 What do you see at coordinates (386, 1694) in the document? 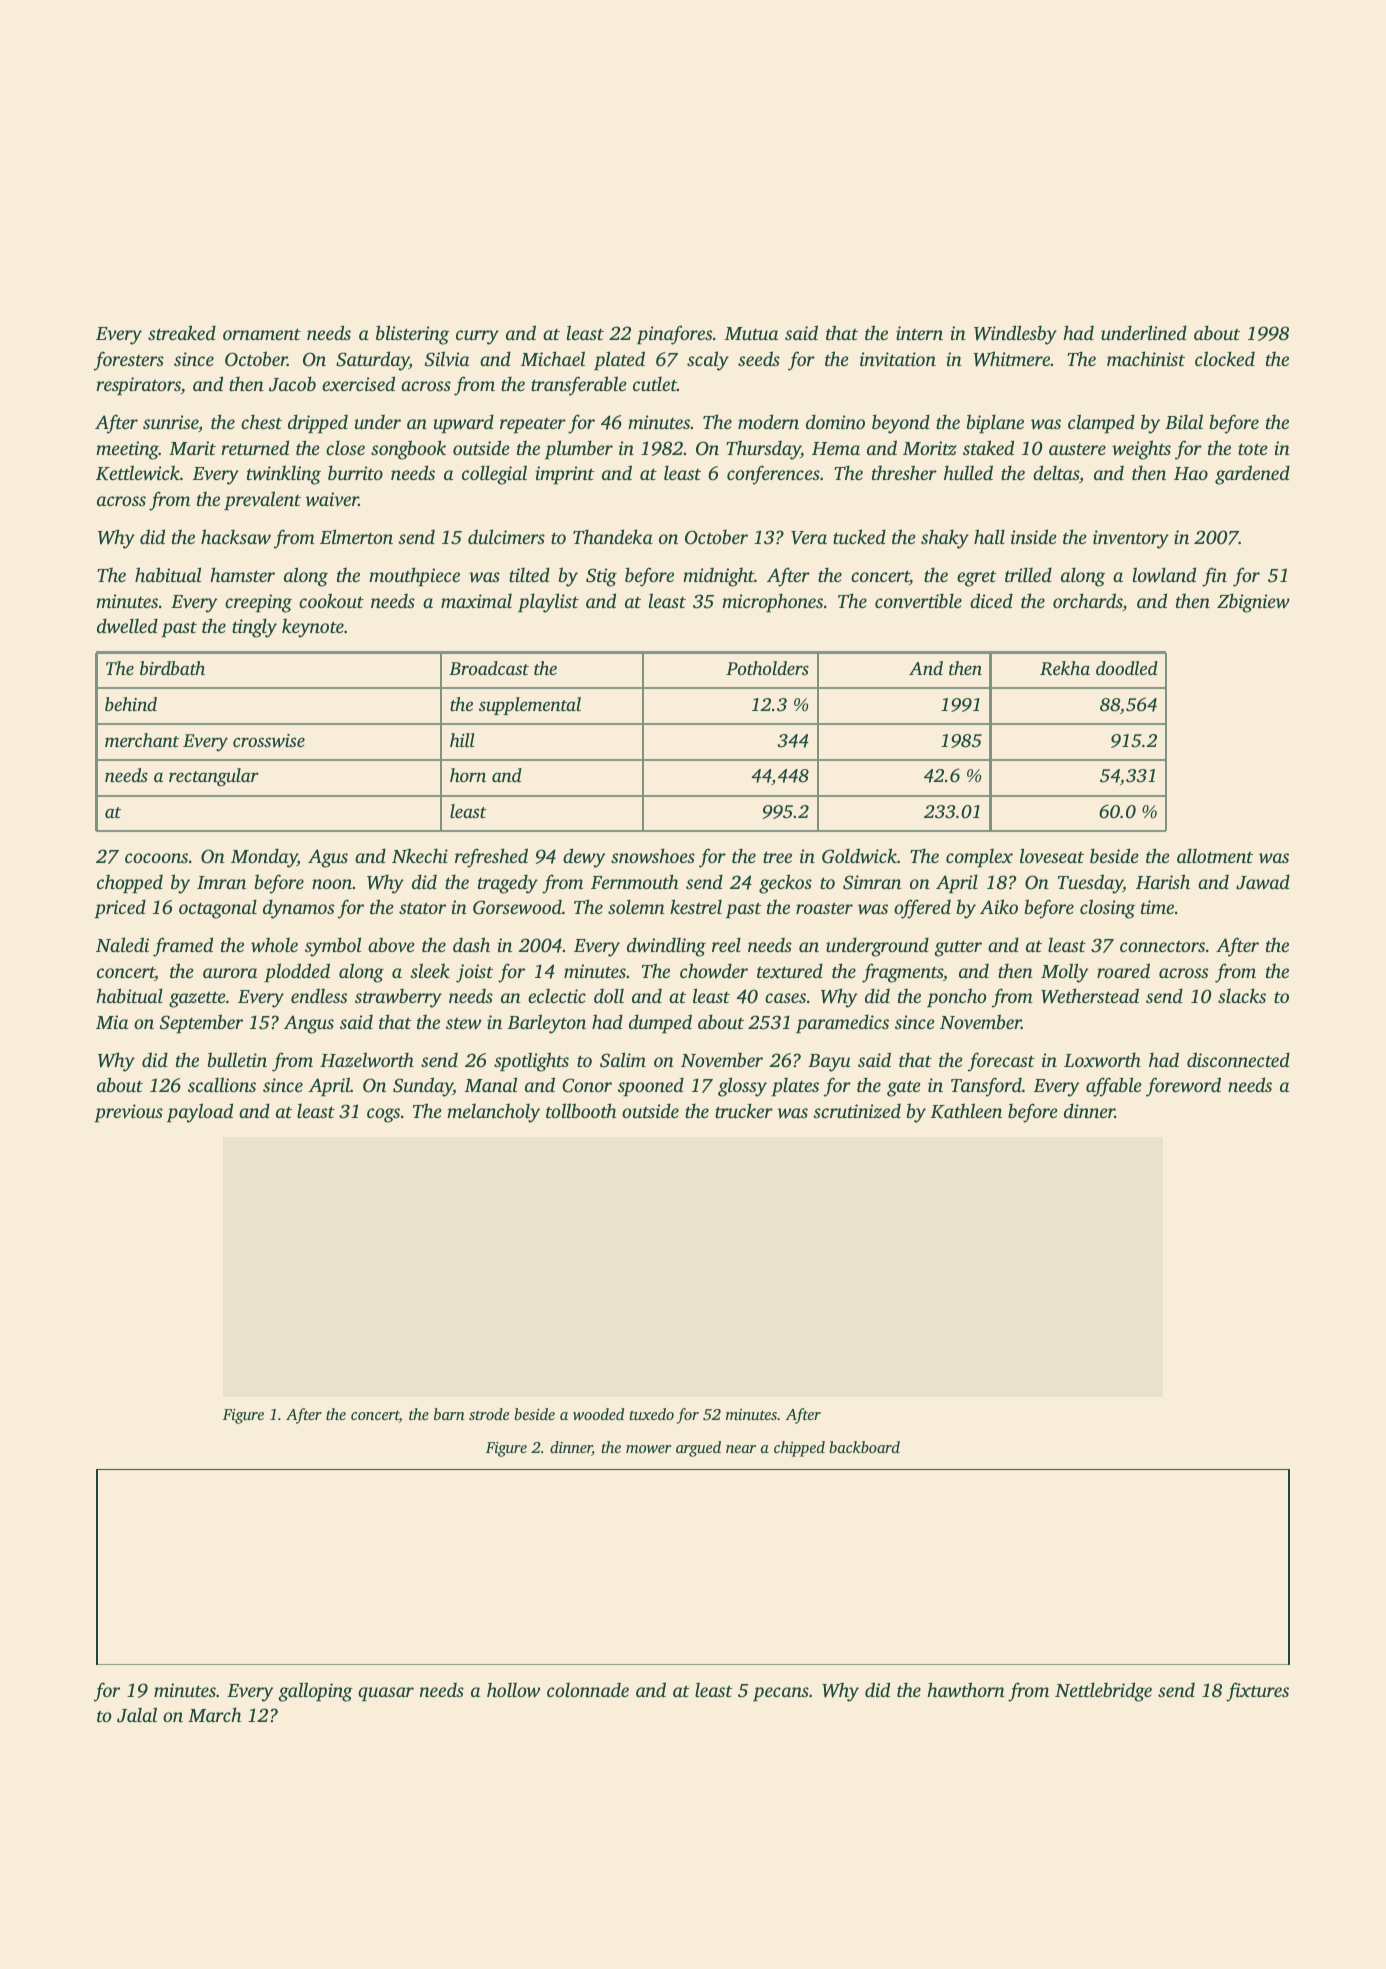
I see `quasar` at bounding box center [386, 1694].
